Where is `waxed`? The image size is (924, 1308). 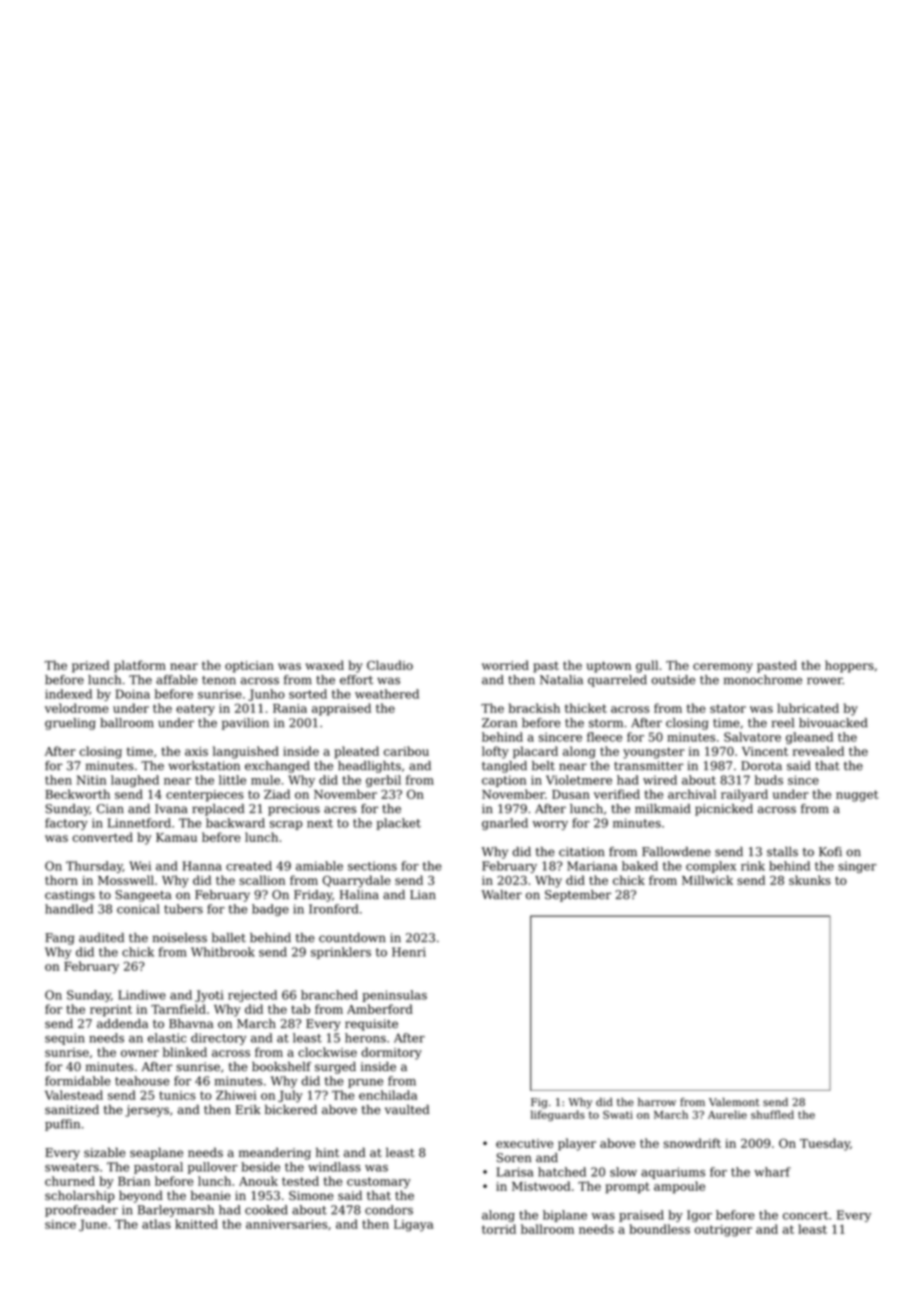
waxed is located at coordinates (324, 665).
